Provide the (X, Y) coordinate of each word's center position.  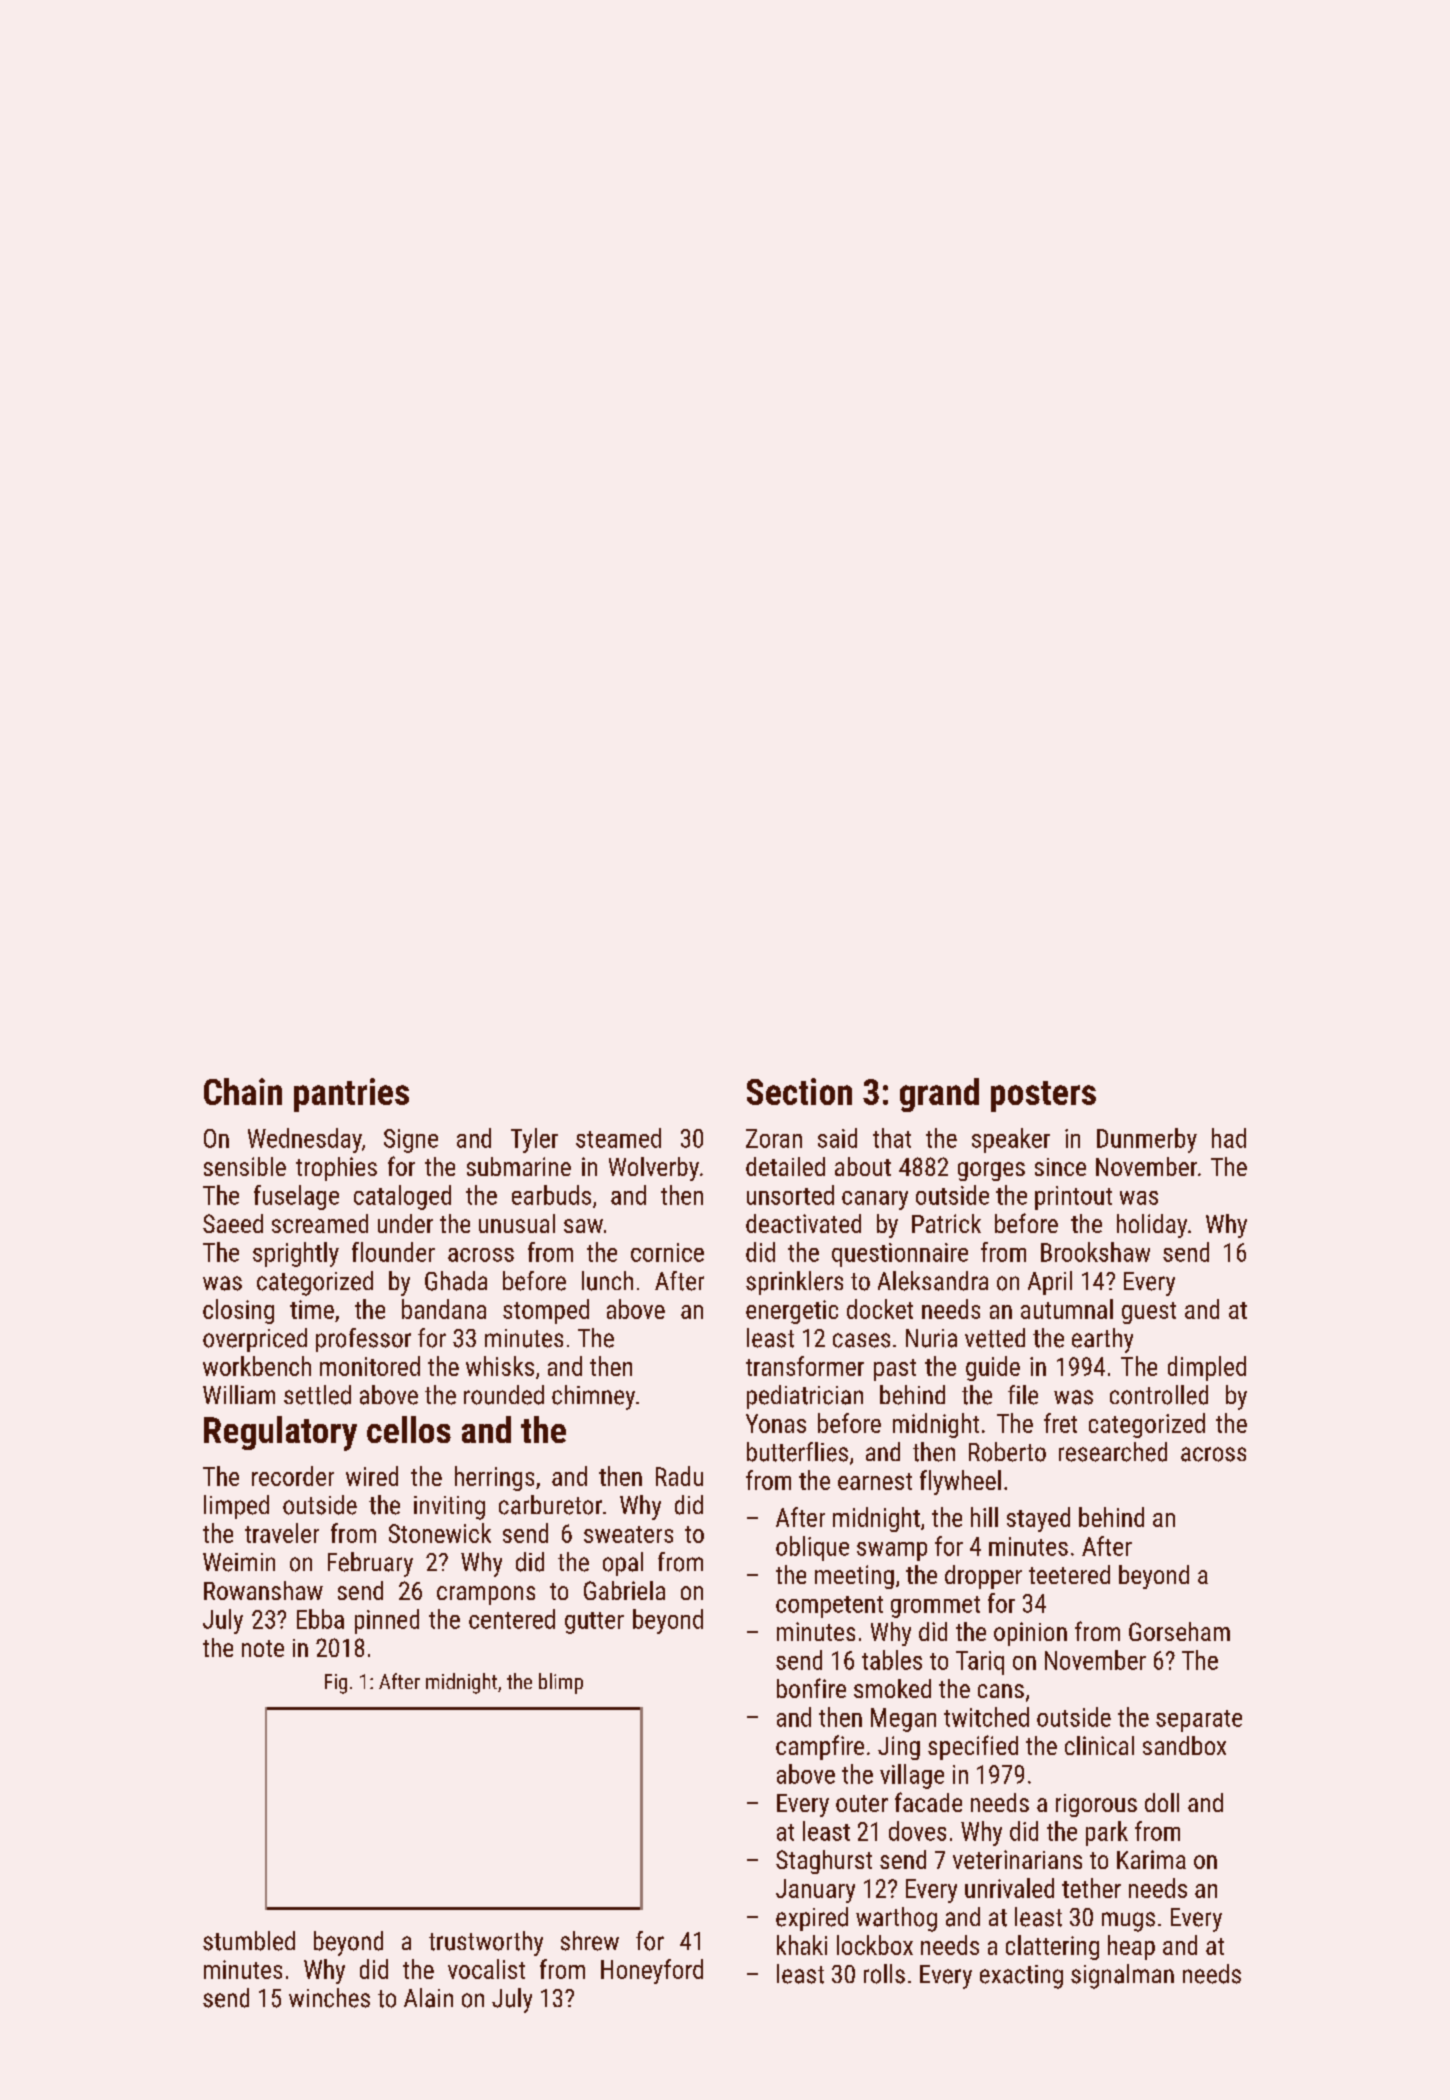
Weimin (239, 1562)
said (837, 1138)
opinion (1030, 1634)
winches (329, 1998)
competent (829, 1607)
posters (1043, 1096)
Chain (243, 1091)
